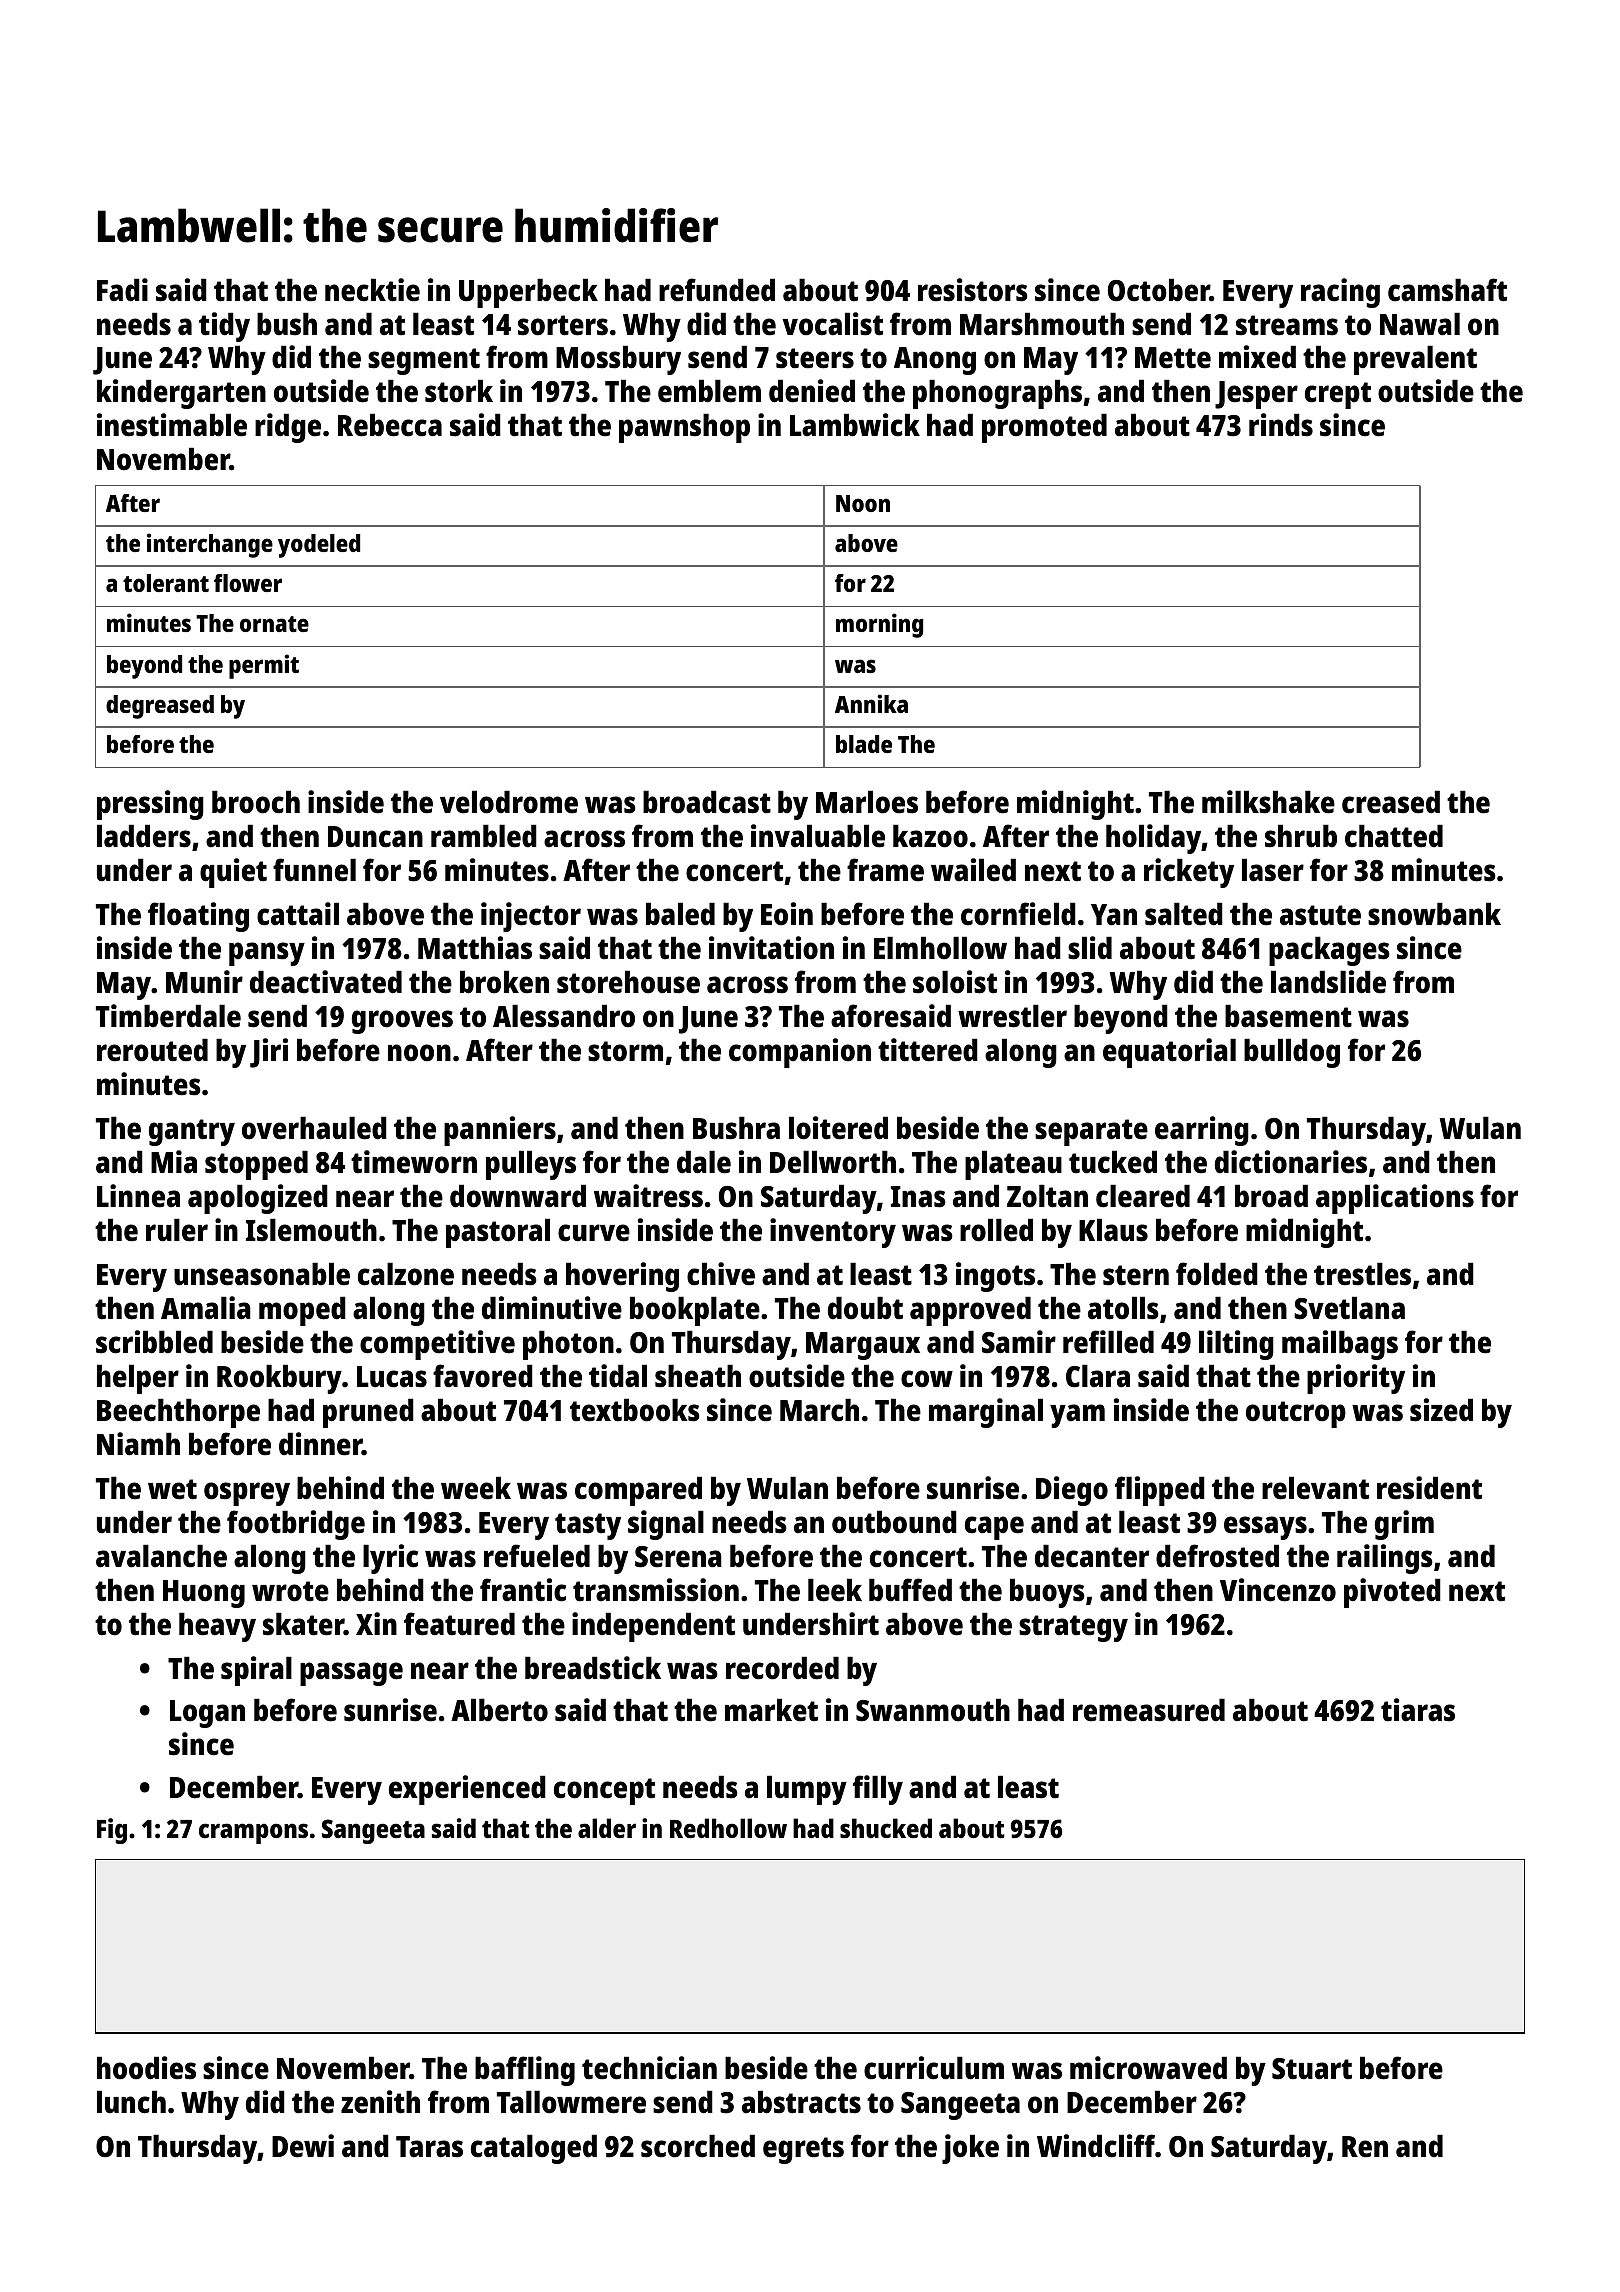 Image resolution: width=1620 pixels, height=2292 pixels. Describe the element at coordinates (1265, 1528) in the screenshot. I see `essays` at that location.
